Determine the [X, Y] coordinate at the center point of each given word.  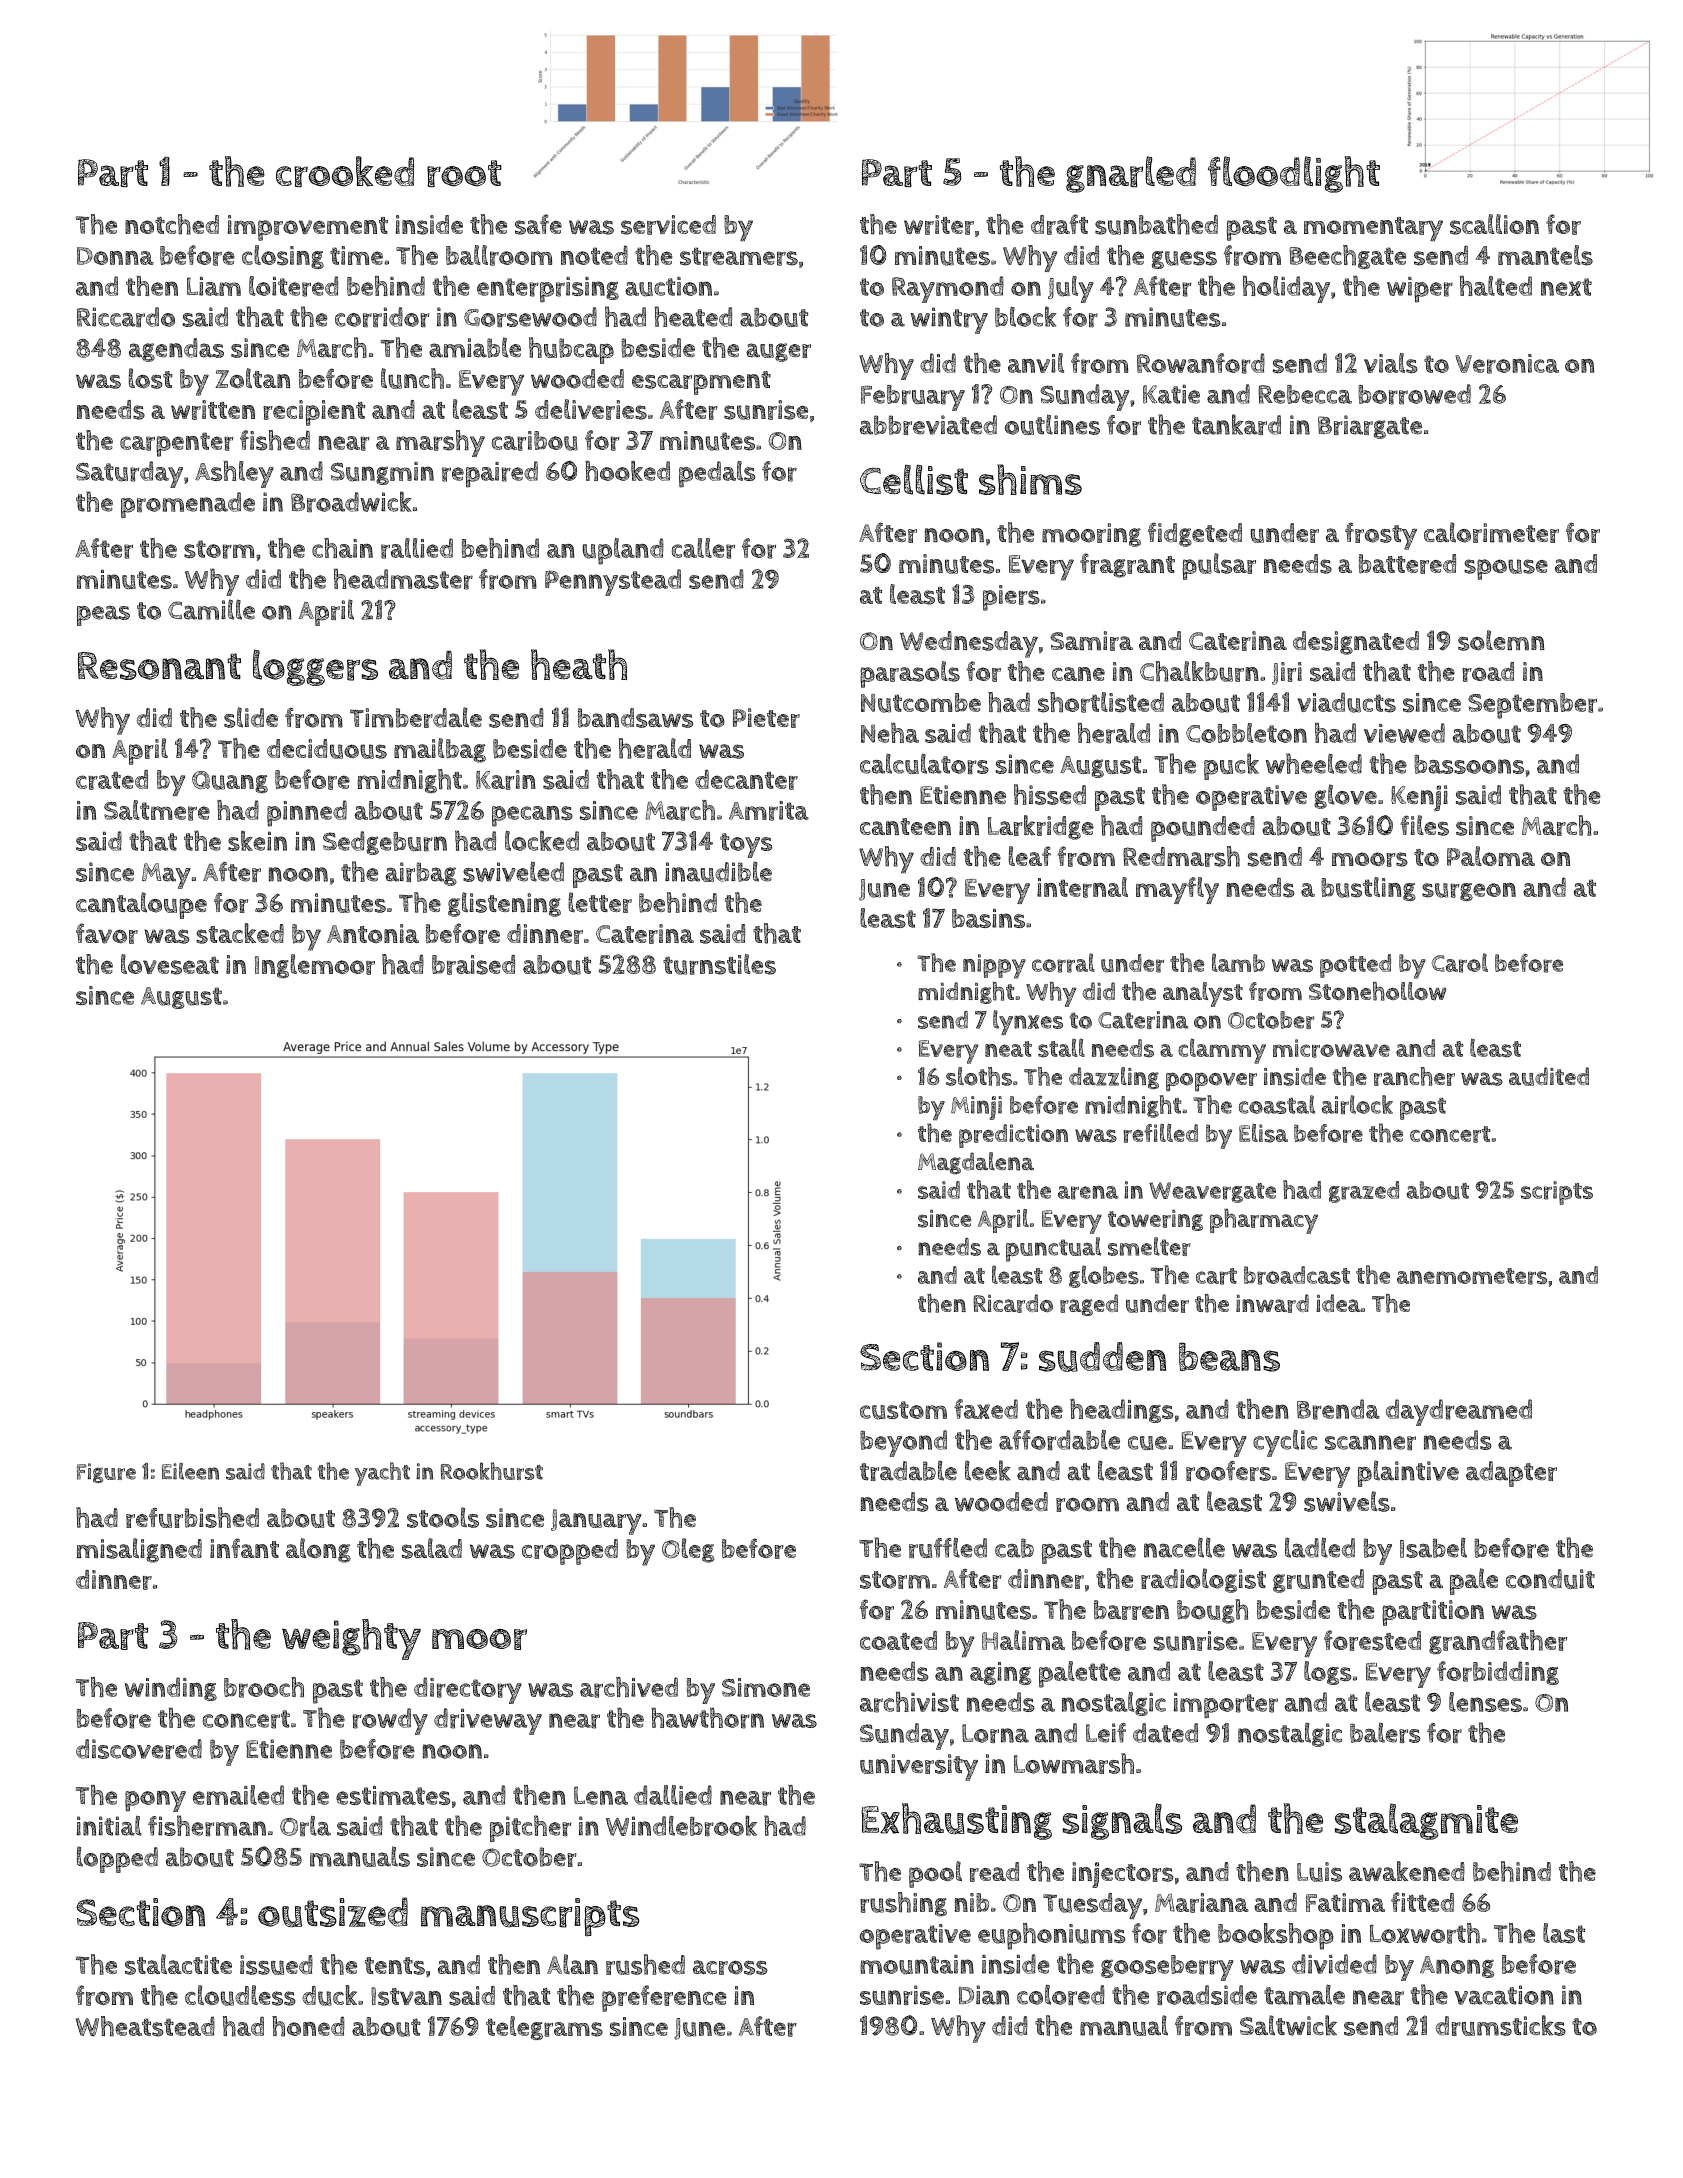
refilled [1160, 1133]
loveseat [170, 964]
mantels [1545, 255]
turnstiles [719, 964]
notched [172, 224]
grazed [1364, 1192]
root [464, 173]
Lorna [995, 1733]
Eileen [190, 1471]
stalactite [178, 1964]
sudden [1102, 1357]
